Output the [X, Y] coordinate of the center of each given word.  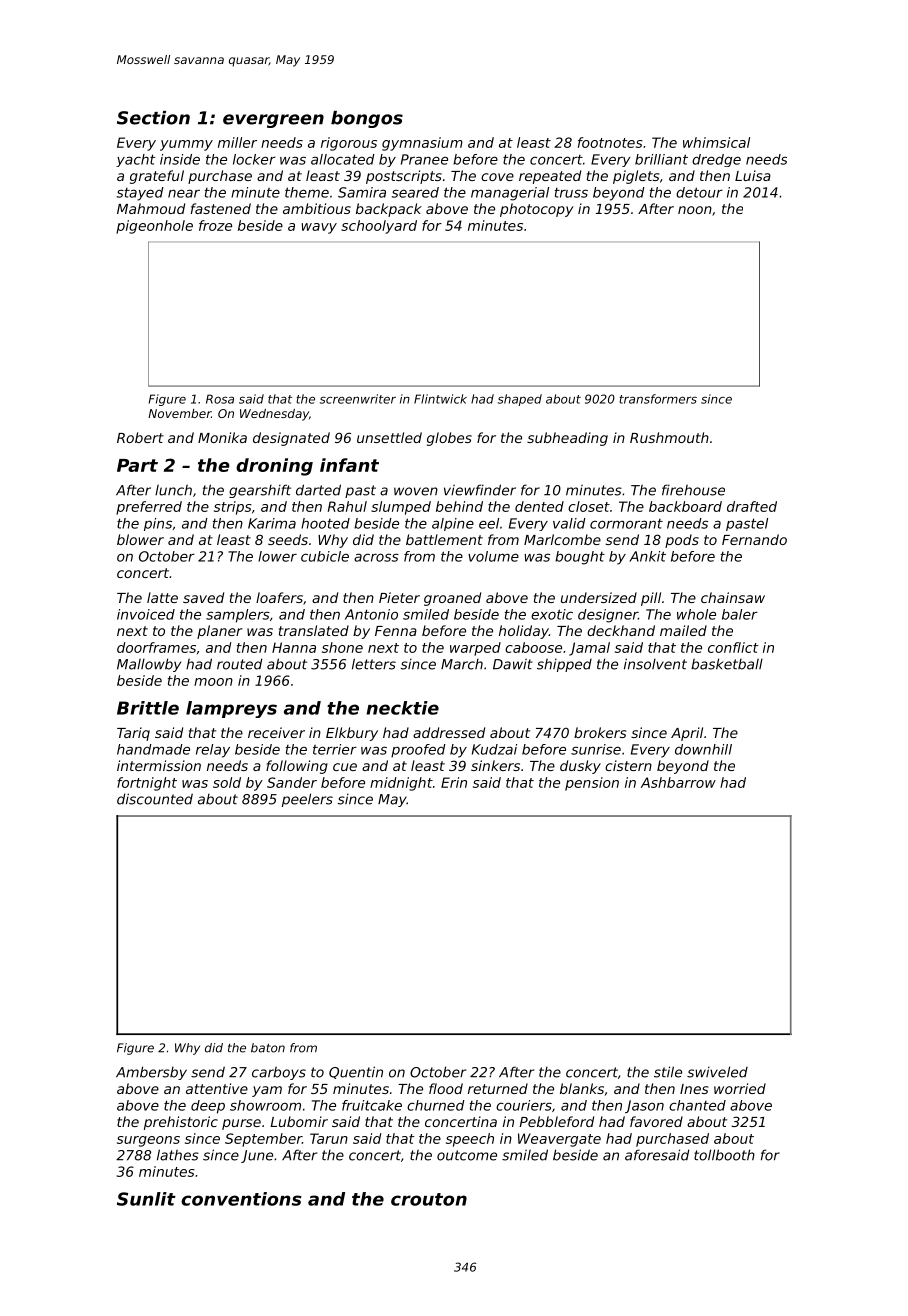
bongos [367, 119]
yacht [135, 160]
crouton [429, 1199]
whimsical [716, 142]
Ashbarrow [678, 782]
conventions [241, 1199]
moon [213, 682]
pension [592, 784]
